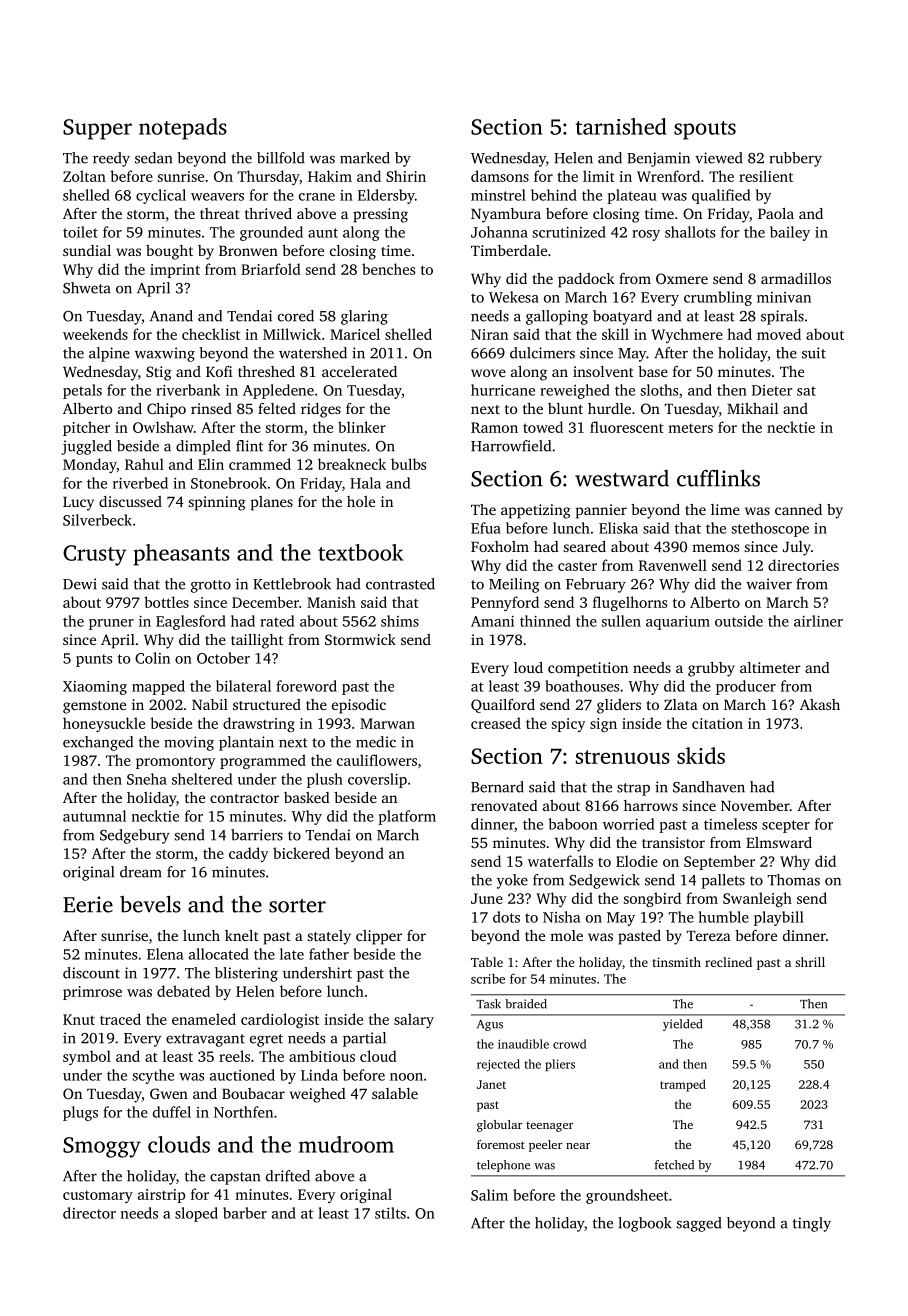  I want to click on suit, so click(814, 353).
